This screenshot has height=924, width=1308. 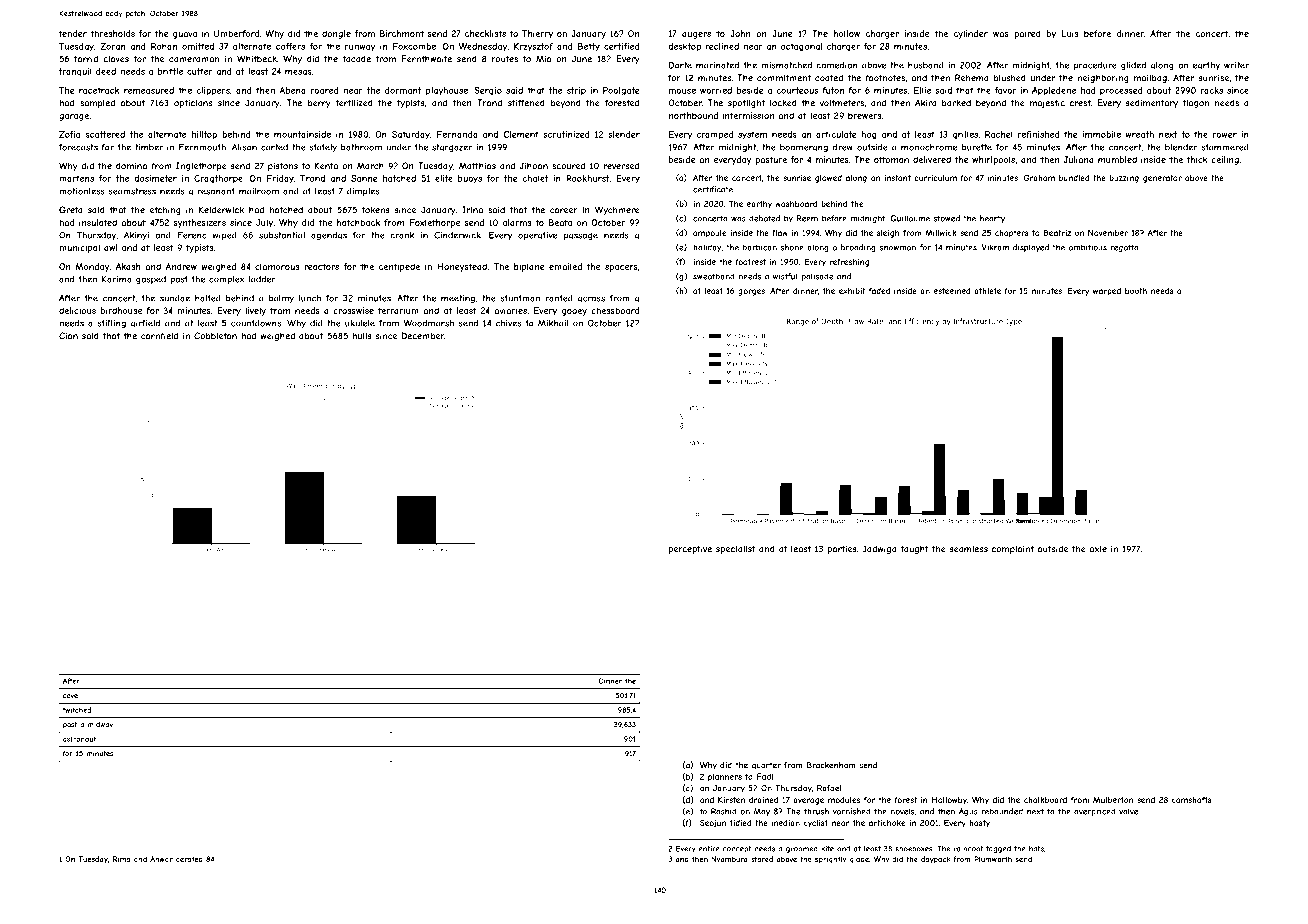 What do you see at coordinates (696, 35) in the screenshot?
I see `augers` at bounding box center [696, 35].
